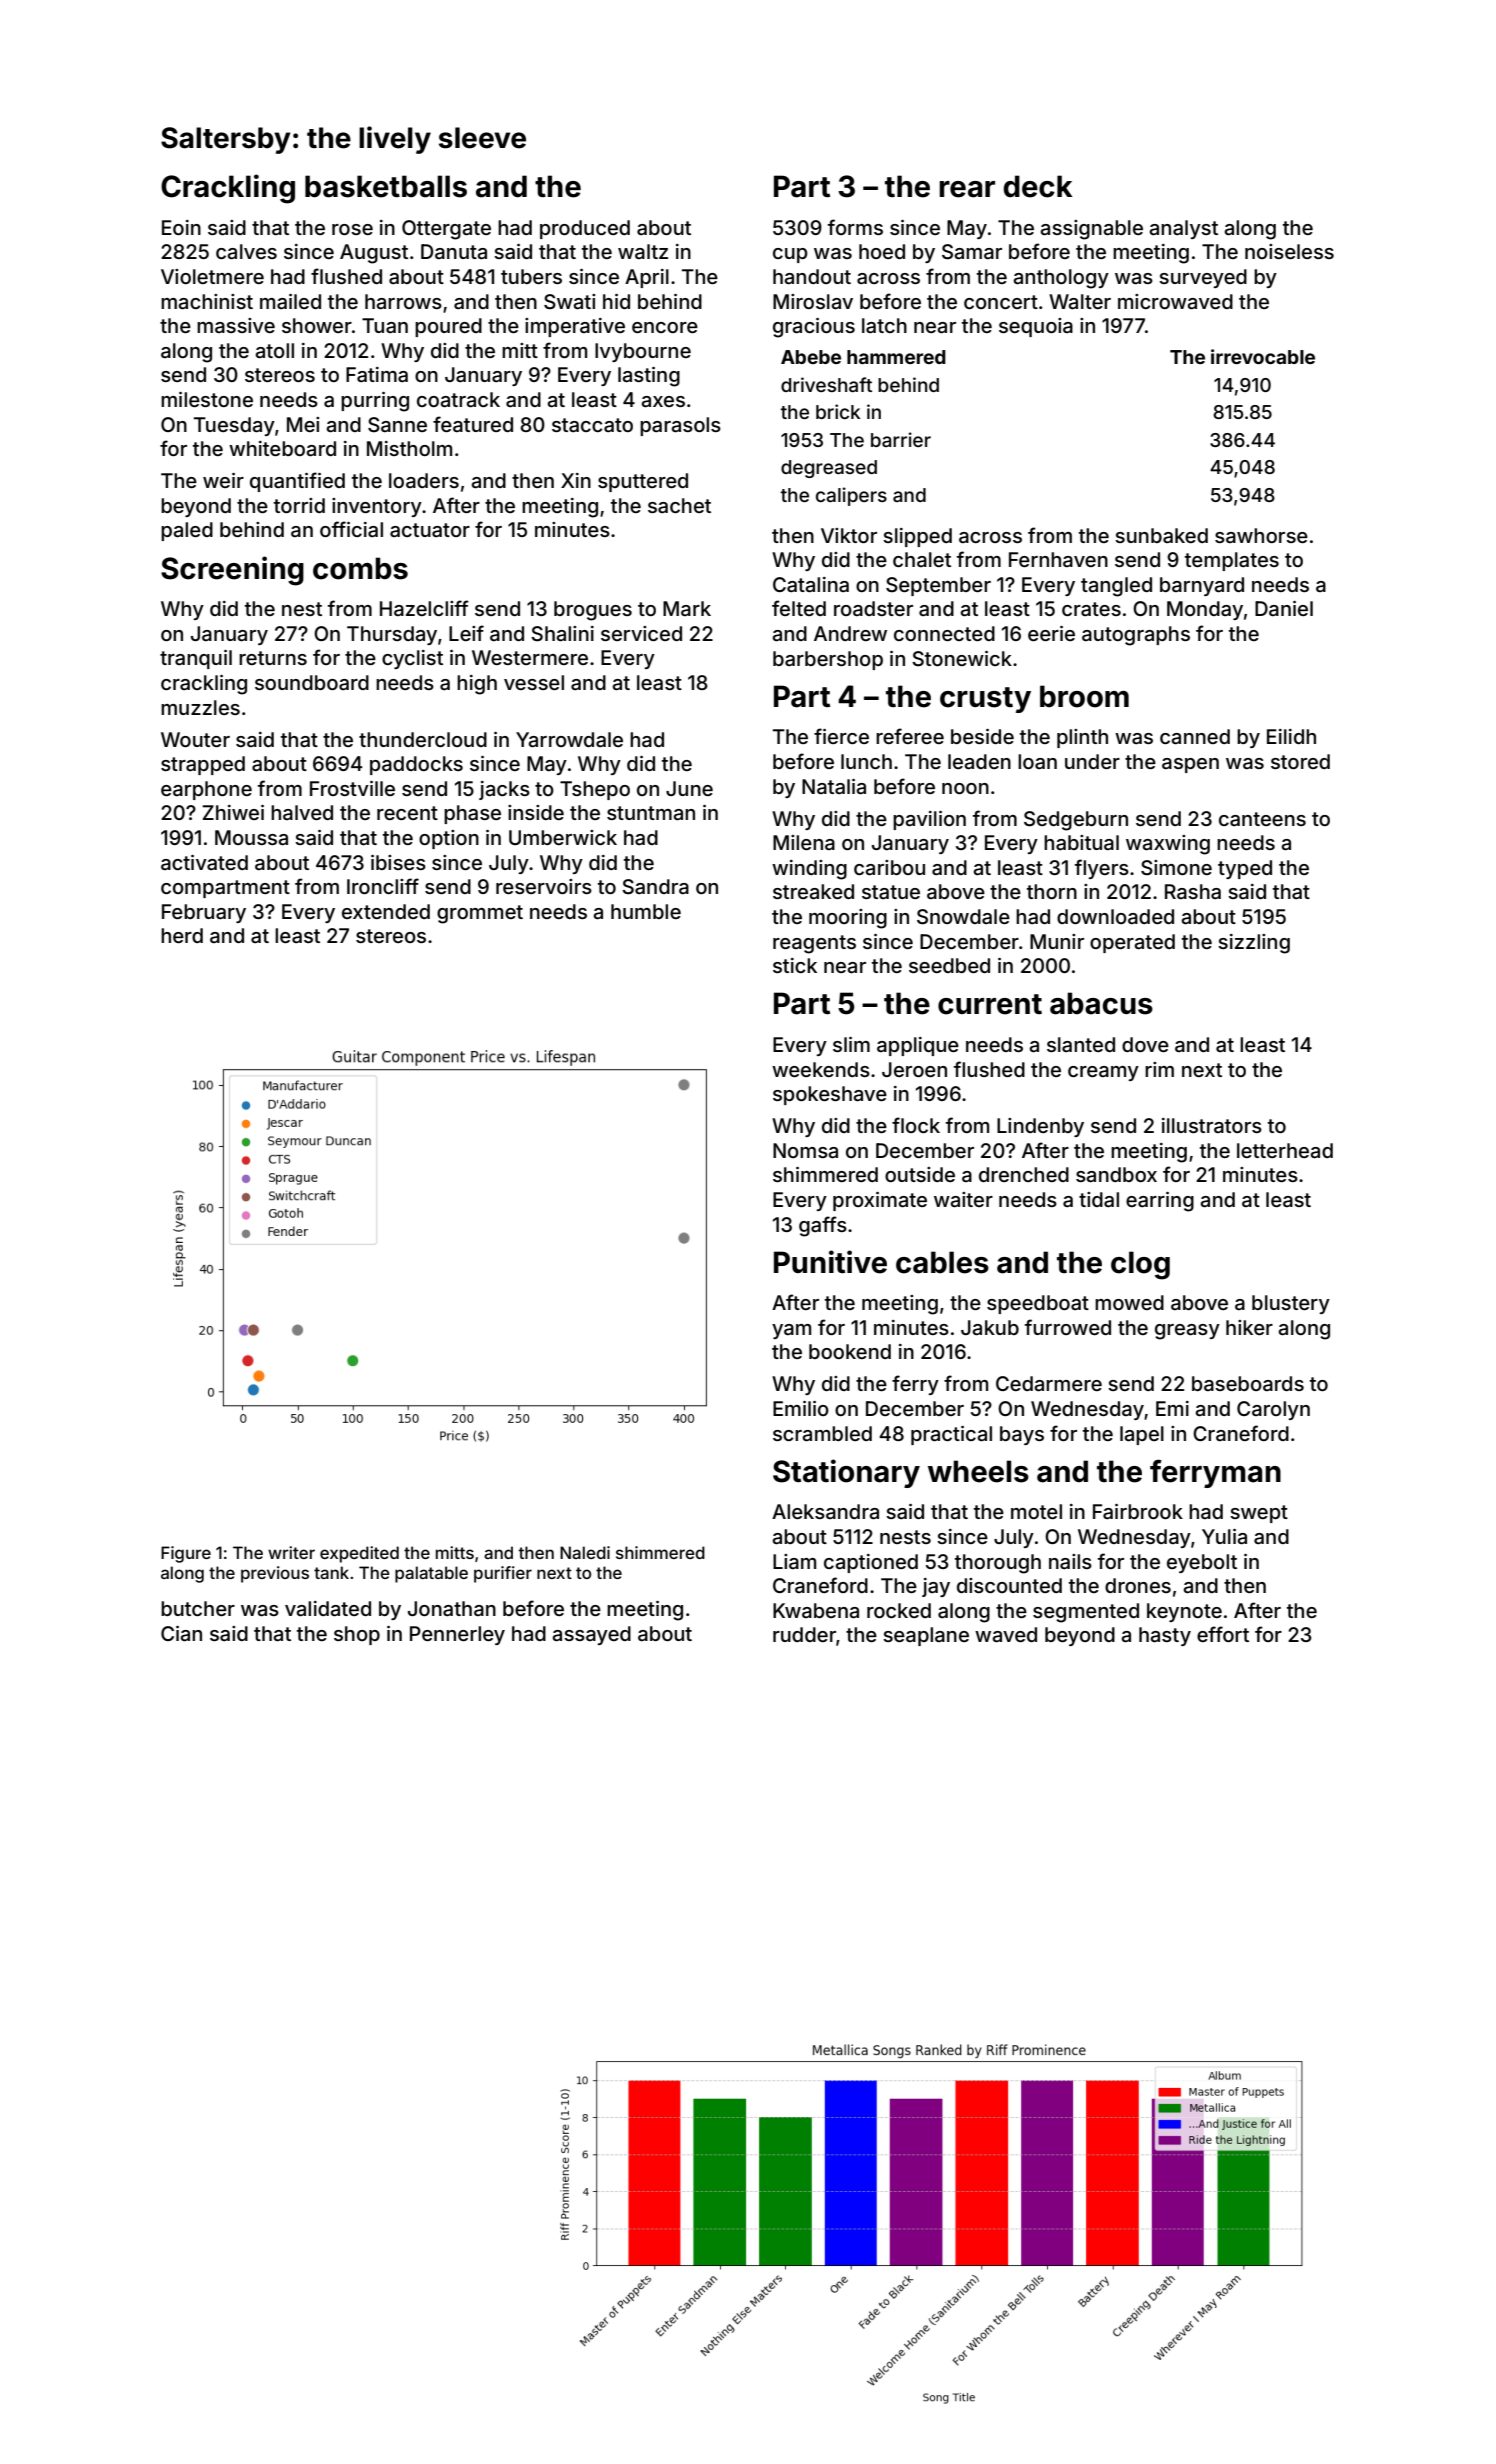 Image resolution: width=1496 pixels, height=2464 pixels. What do you see at coordinates (967, 189) in the image?
I see `rear` at bounding box center [967, 189].
